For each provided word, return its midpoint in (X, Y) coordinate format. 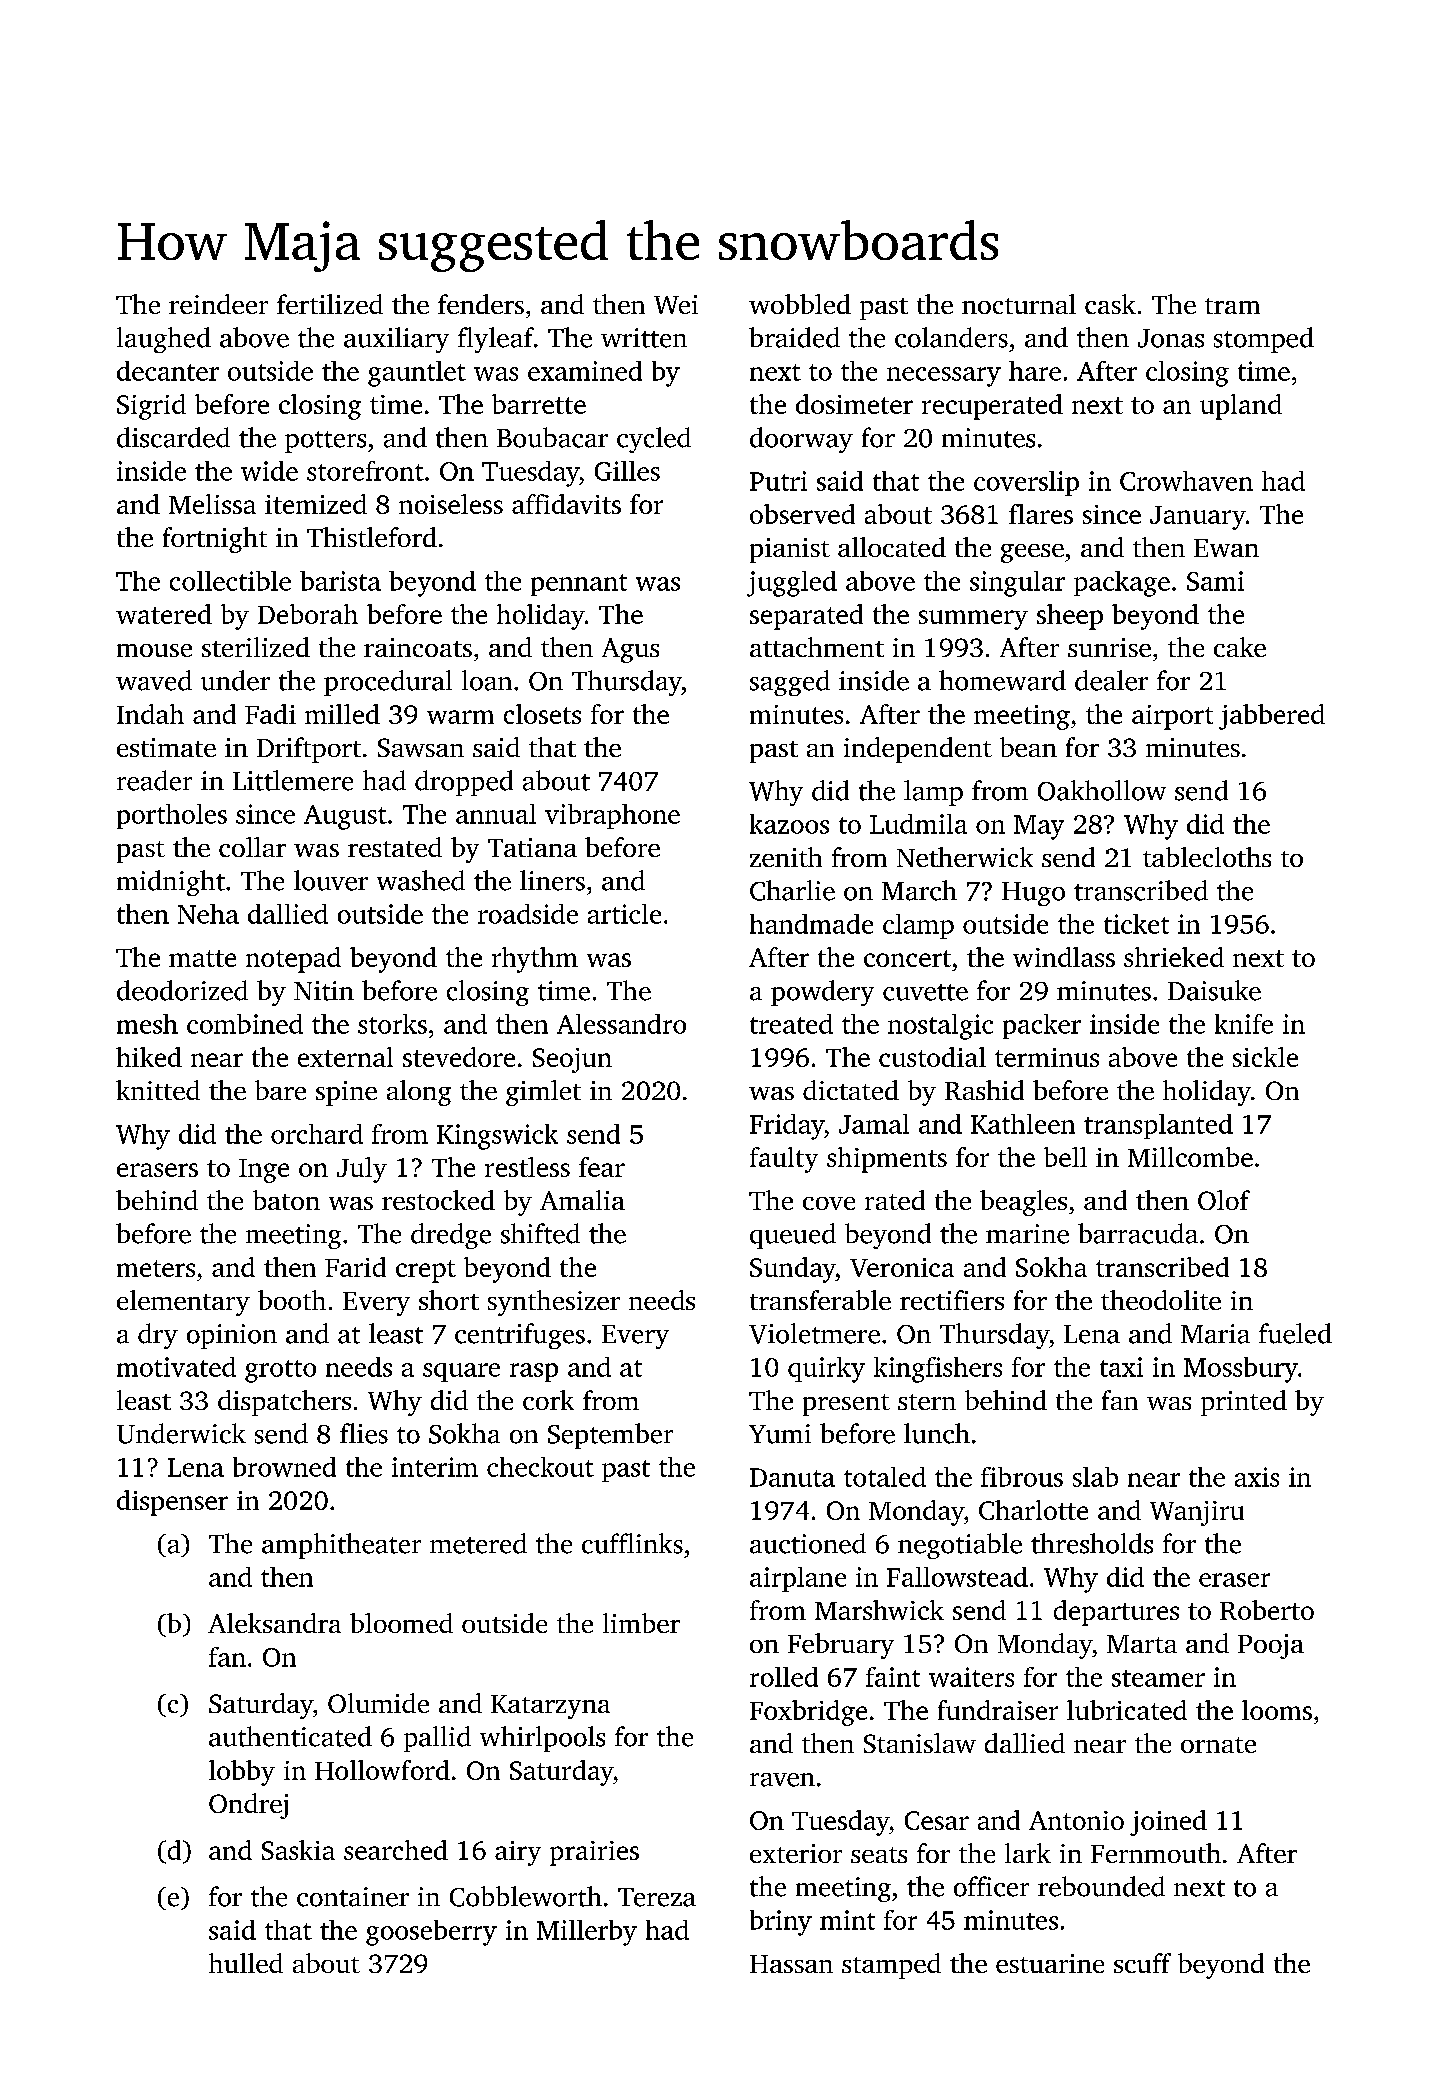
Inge (264, 1171)
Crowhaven (1186, 481)
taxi (1121, 1367)
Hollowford (382, 1770)
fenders (481, 304)
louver (331, 880)
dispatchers (284, 1403)
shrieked (1174, 957)
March (919, 890)
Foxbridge (808, 1713)
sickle (1265, 1057)
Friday (787, 1127)
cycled (654, 440)
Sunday (793, 1270)
